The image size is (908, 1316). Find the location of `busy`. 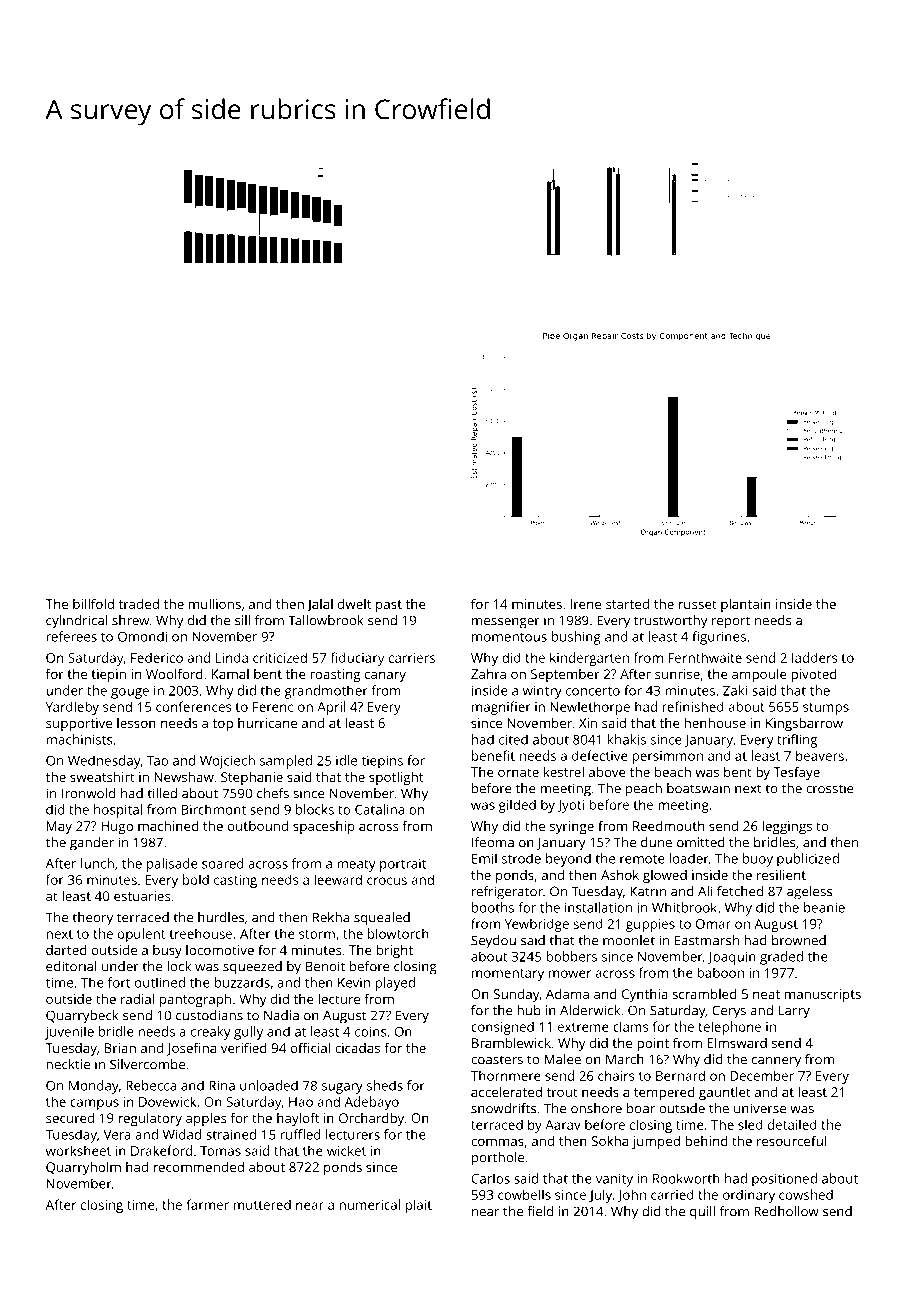

busy is located at coordinates (167, 951).
